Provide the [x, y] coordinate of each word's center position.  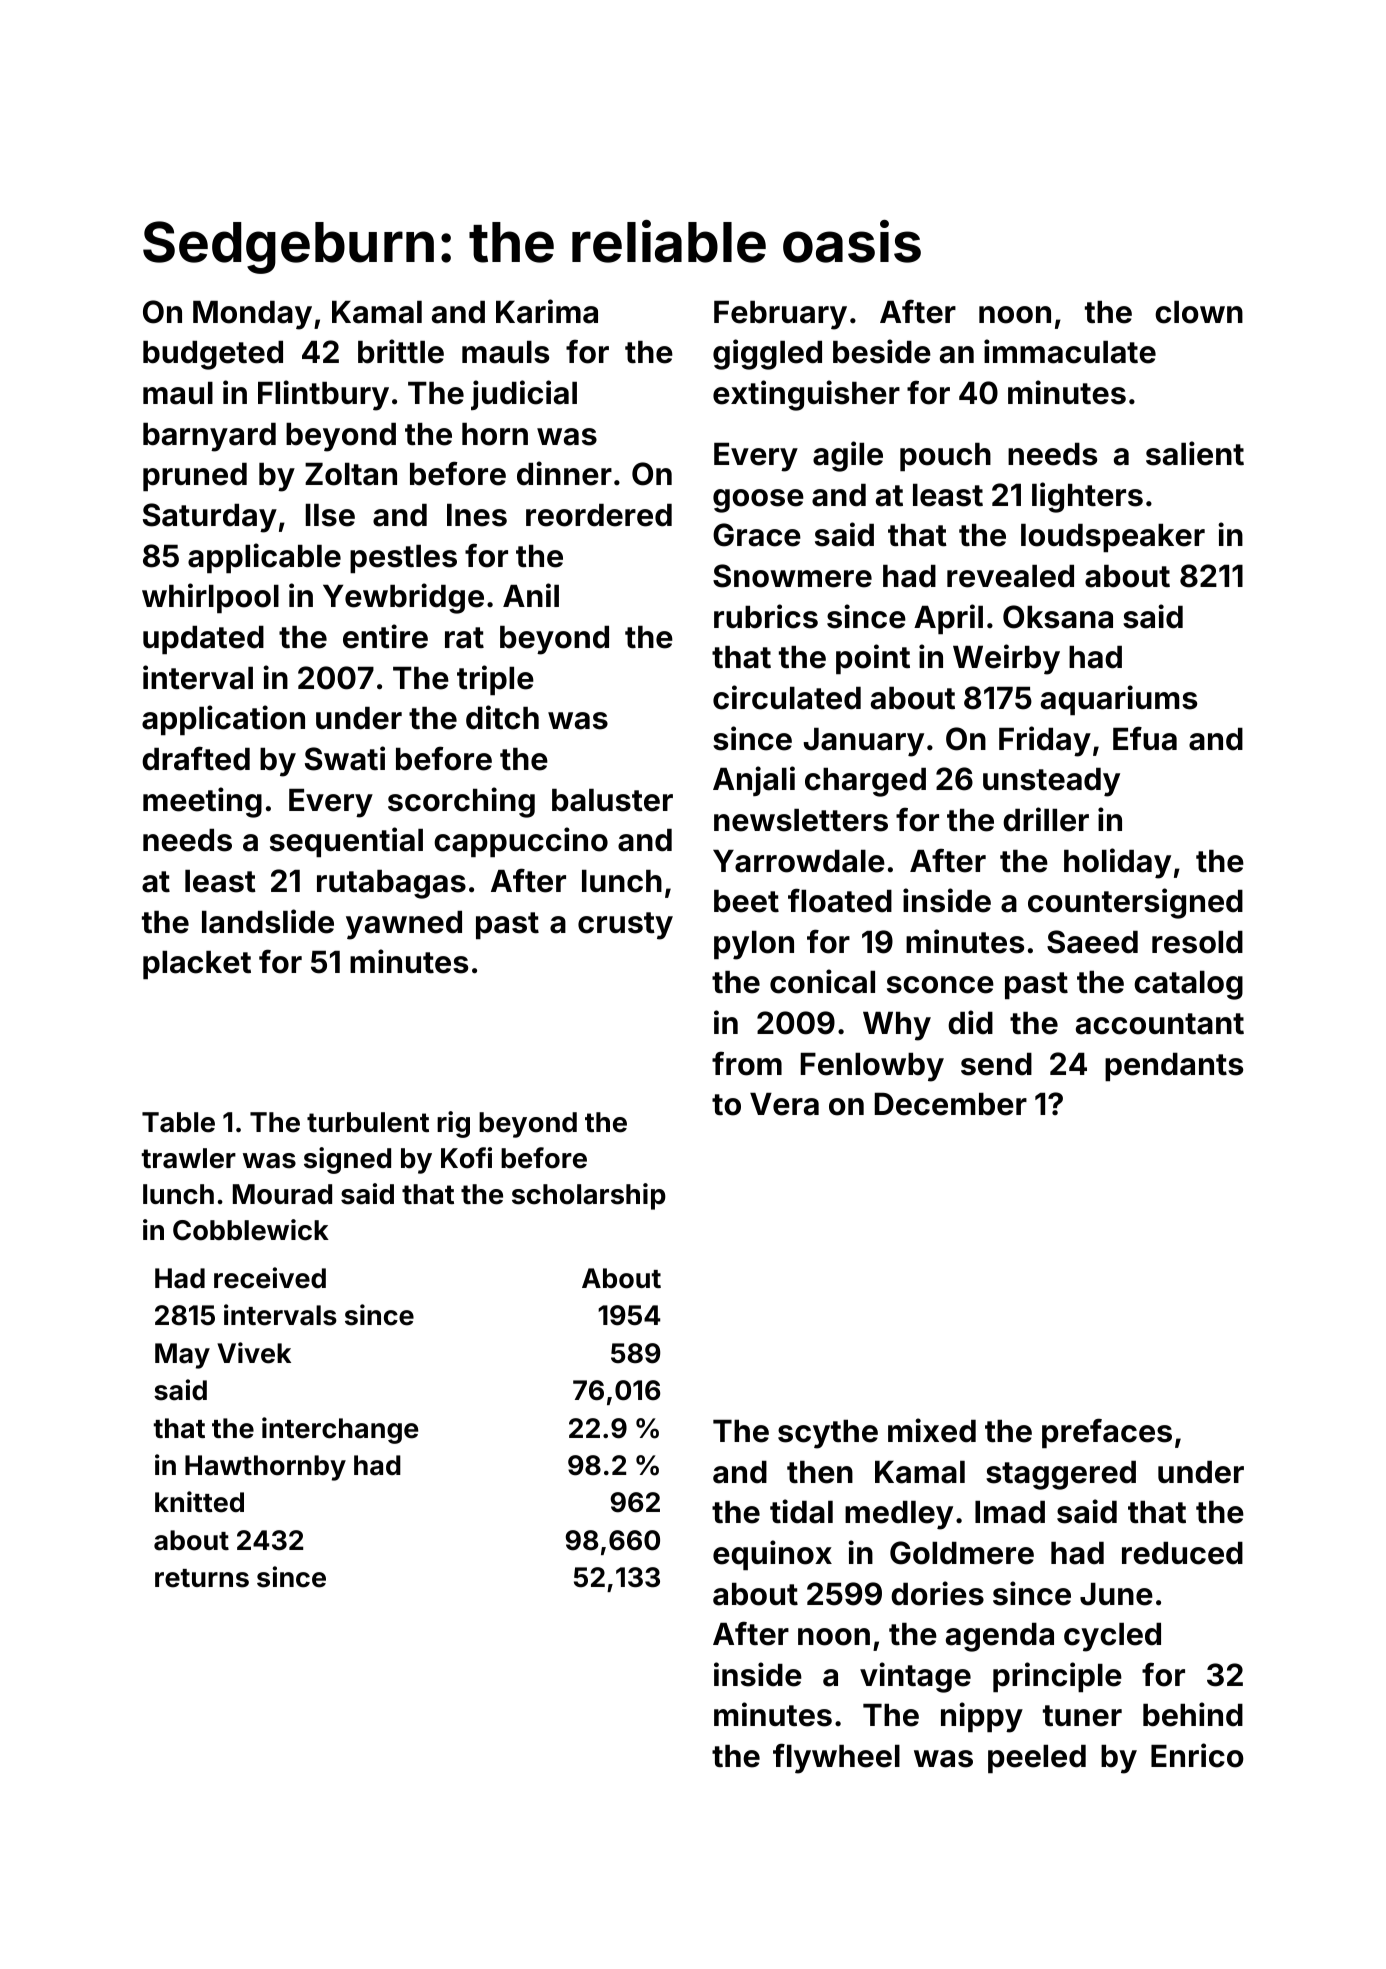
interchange [340, 1430]
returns [202, 1578]
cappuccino [521, 842]
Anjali [754, 781]
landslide [268, 921]
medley [899, 1515]
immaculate [1070, 351]
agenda [1000, 1637]
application [223, 720]
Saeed [1092, 942]
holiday [1117, 863]
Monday [252, 315]
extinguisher [806, 395]
